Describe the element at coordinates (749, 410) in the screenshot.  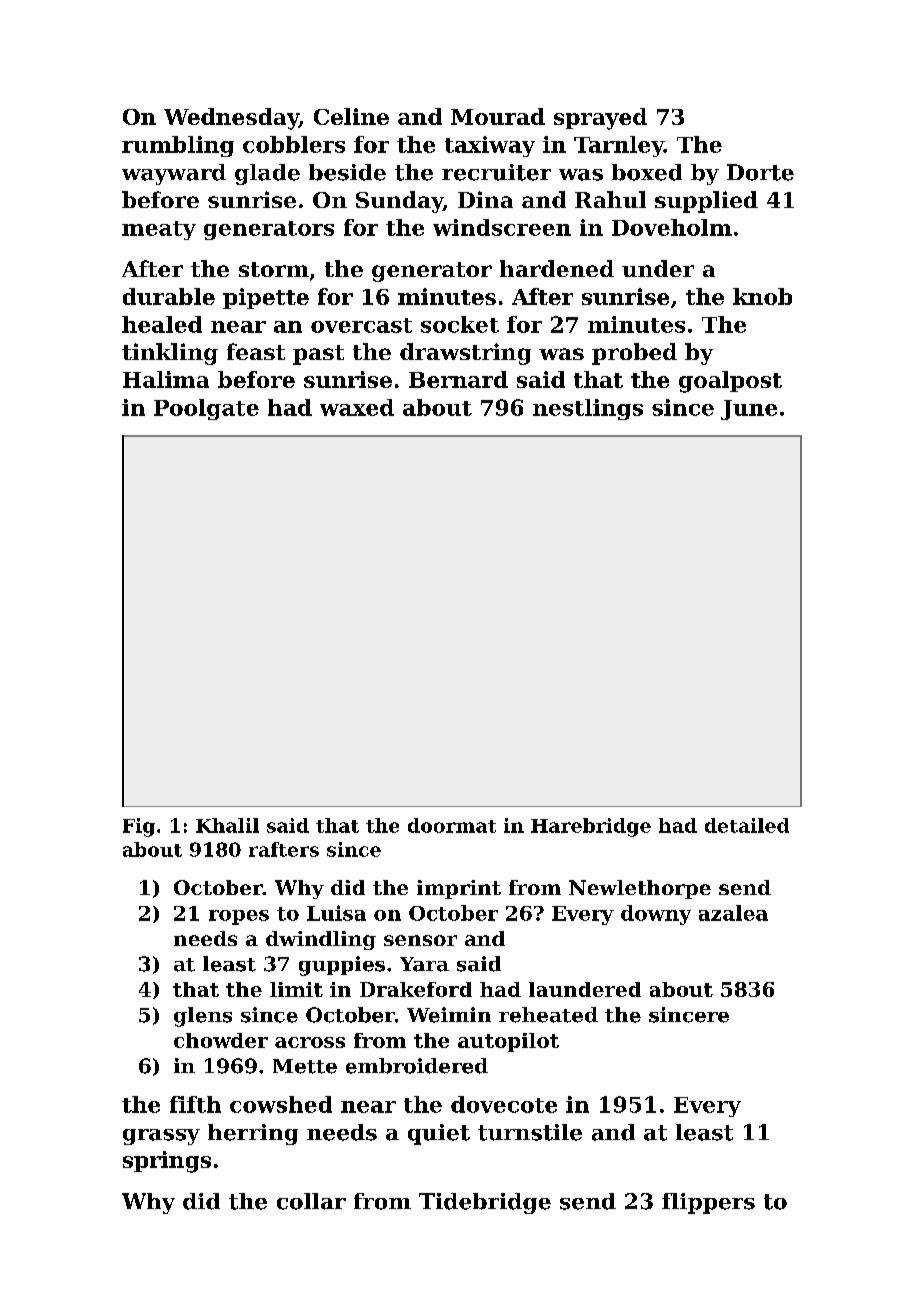
I see `June` at that location.
